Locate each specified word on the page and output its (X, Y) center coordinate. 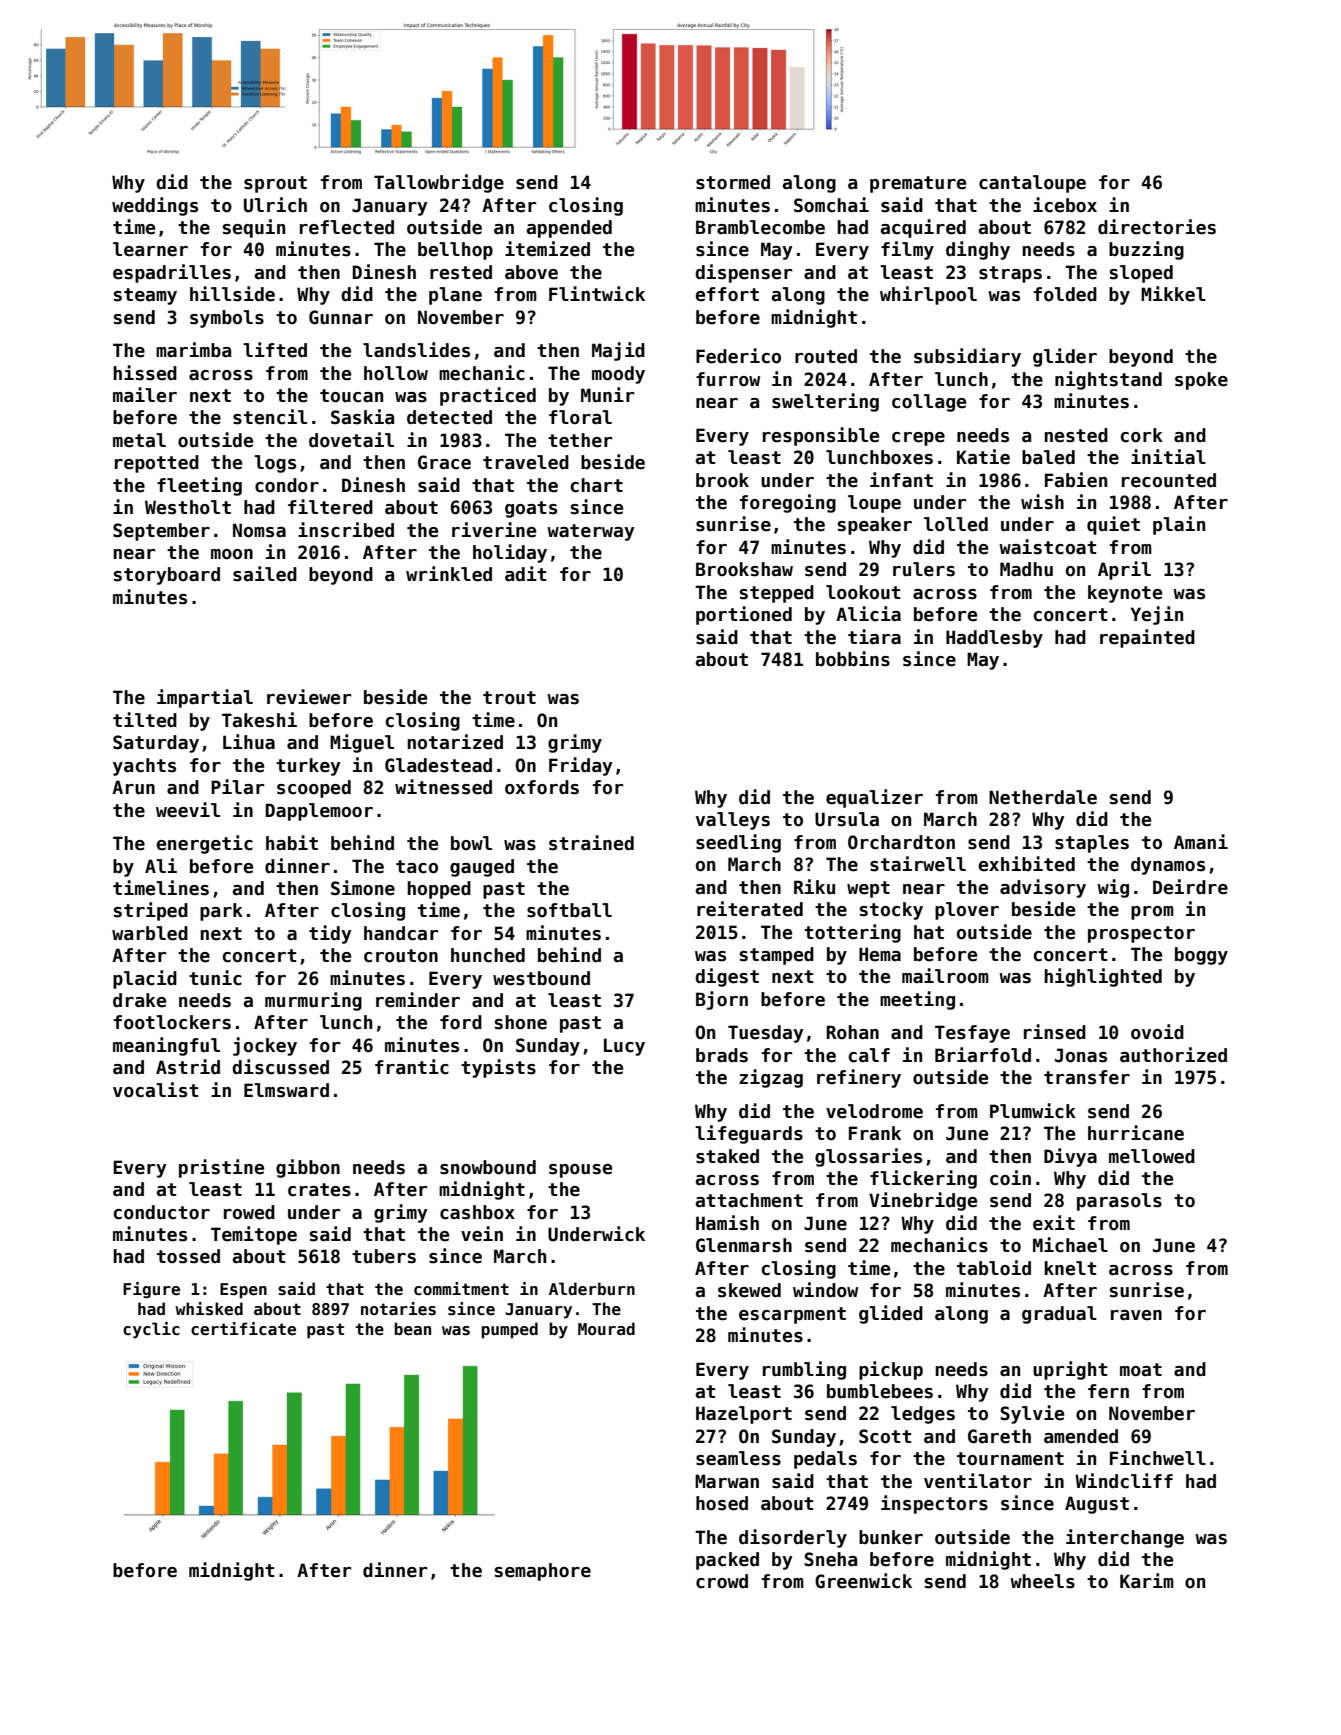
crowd (722, 1581)
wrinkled (449, 574)
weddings (155, 206)
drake (139, 1000)
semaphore (543, 1572)
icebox (1065, 205)
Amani (1201, 842)
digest (727, 977)
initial (1168, 457)
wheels (1042, 1581)
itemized (547, 249)
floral (580, 417)
